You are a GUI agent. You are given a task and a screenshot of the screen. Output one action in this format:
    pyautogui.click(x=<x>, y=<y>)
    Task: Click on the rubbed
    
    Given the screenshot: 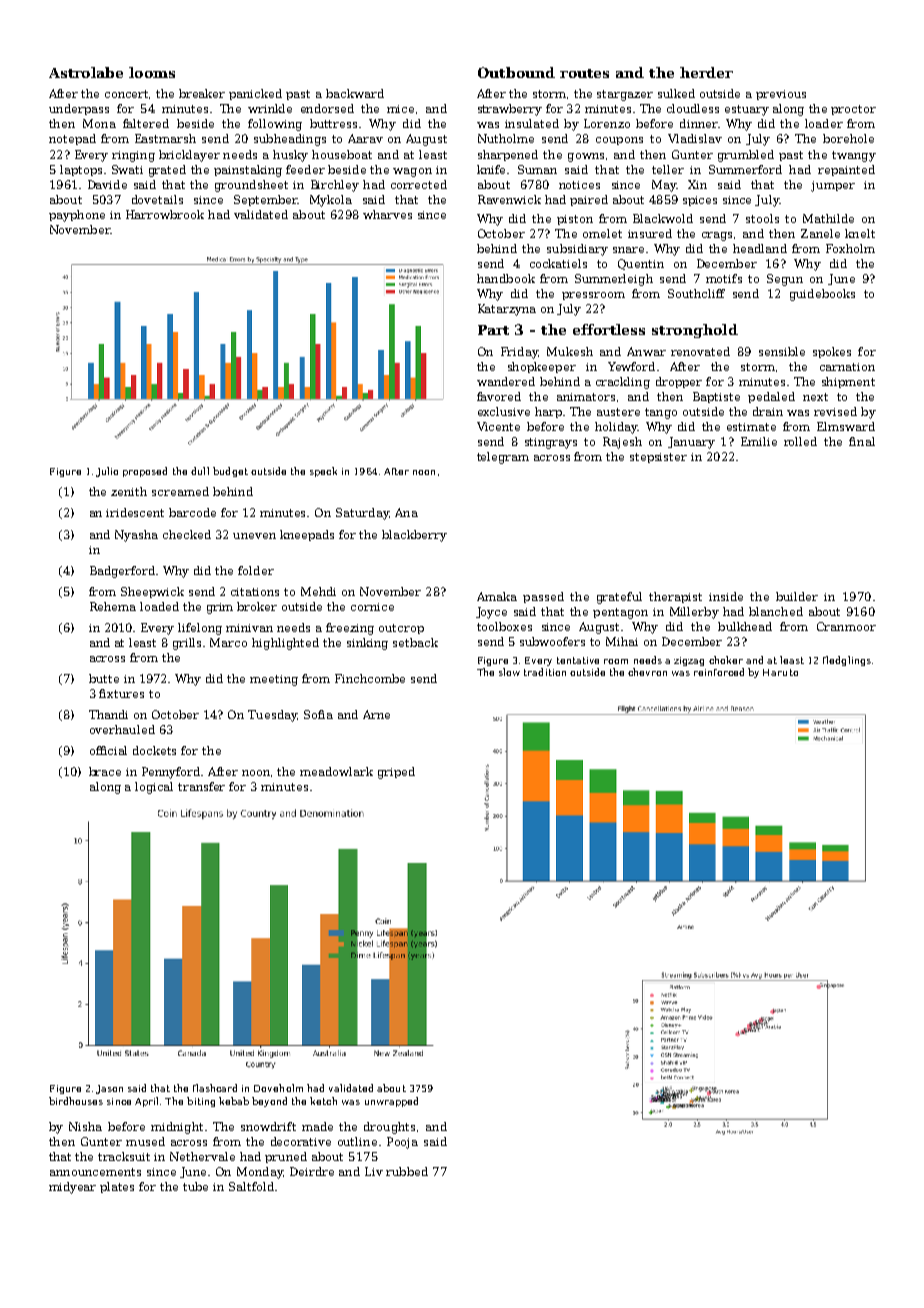 What is the action you would take?
    pyautogui.click(x=407, y=1171)
